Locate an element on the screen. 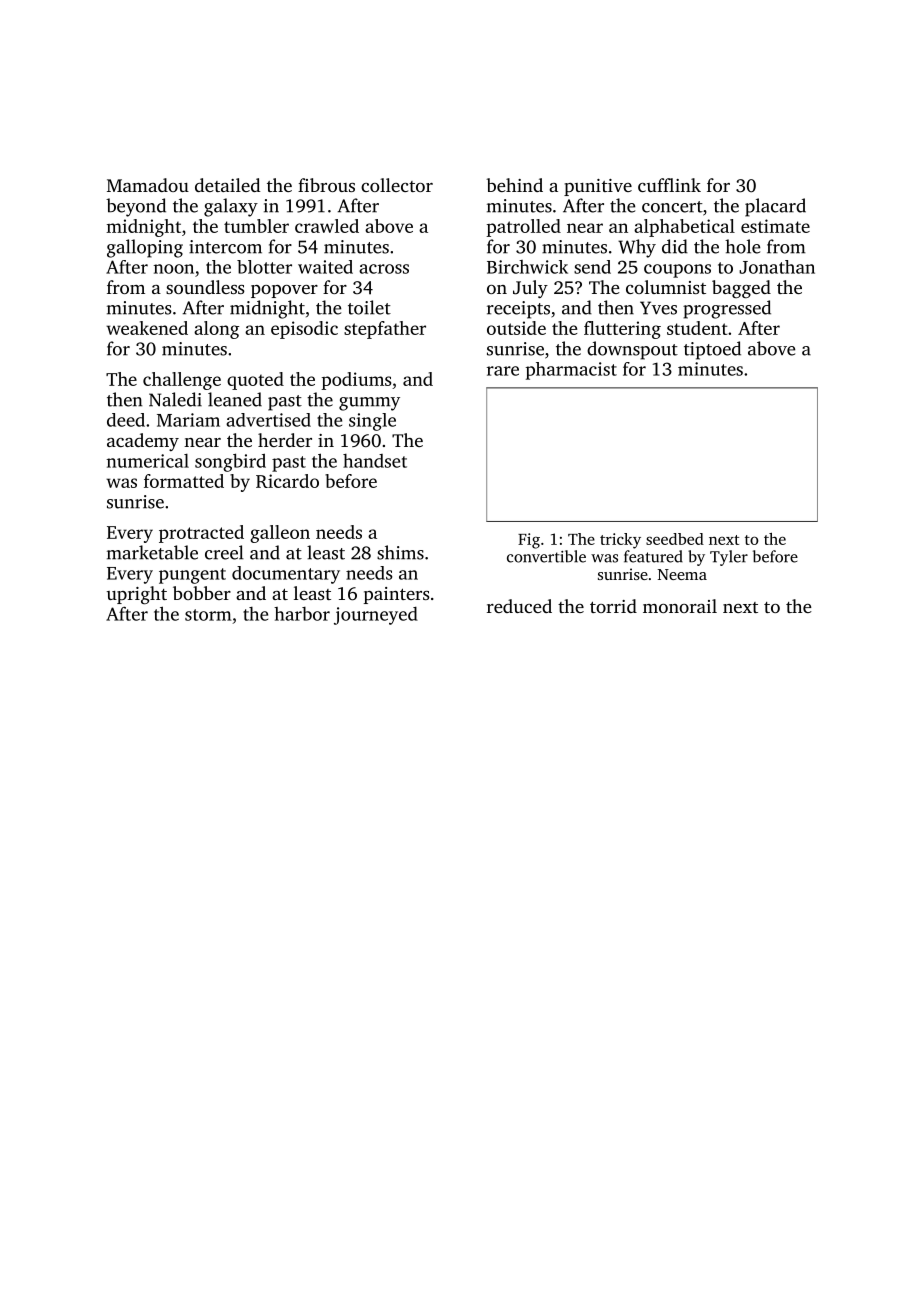 This screenshot has height=1311, width=924. tricky is located at coordinates (620, 541).
